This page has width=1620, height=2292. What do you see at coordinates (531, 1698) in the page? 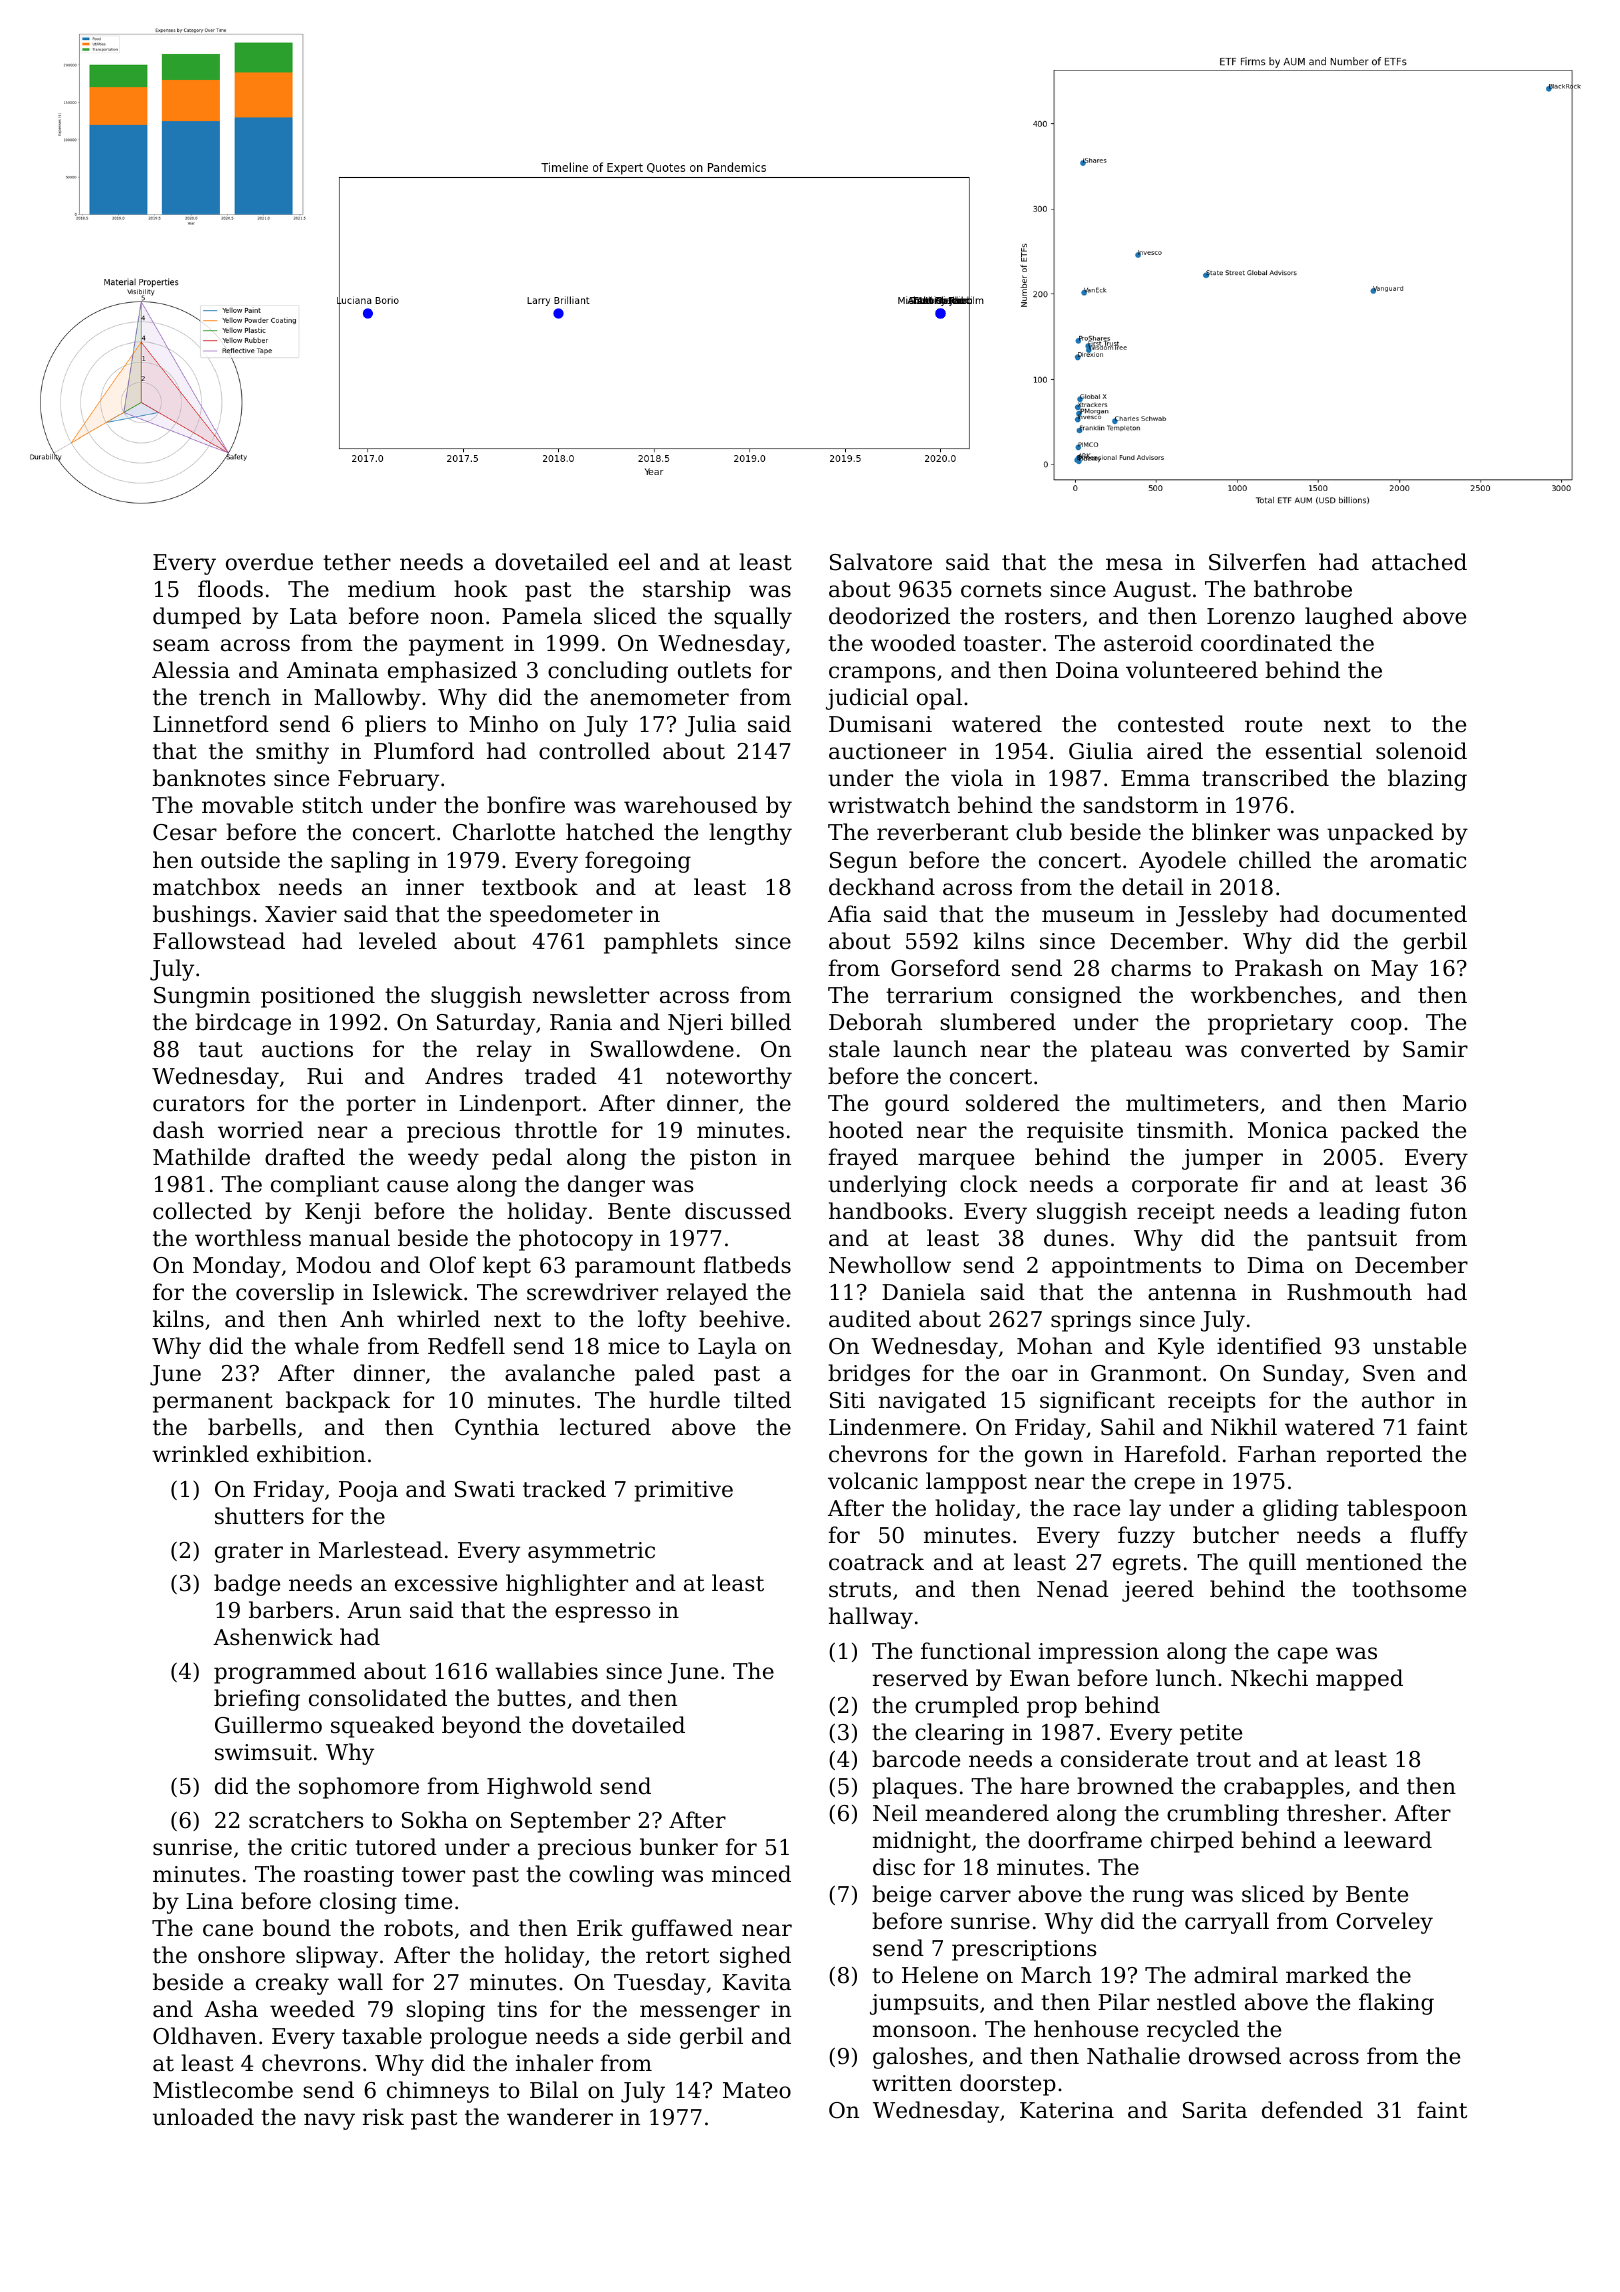
I see `buttes` at bounding box center [531, 1698].
